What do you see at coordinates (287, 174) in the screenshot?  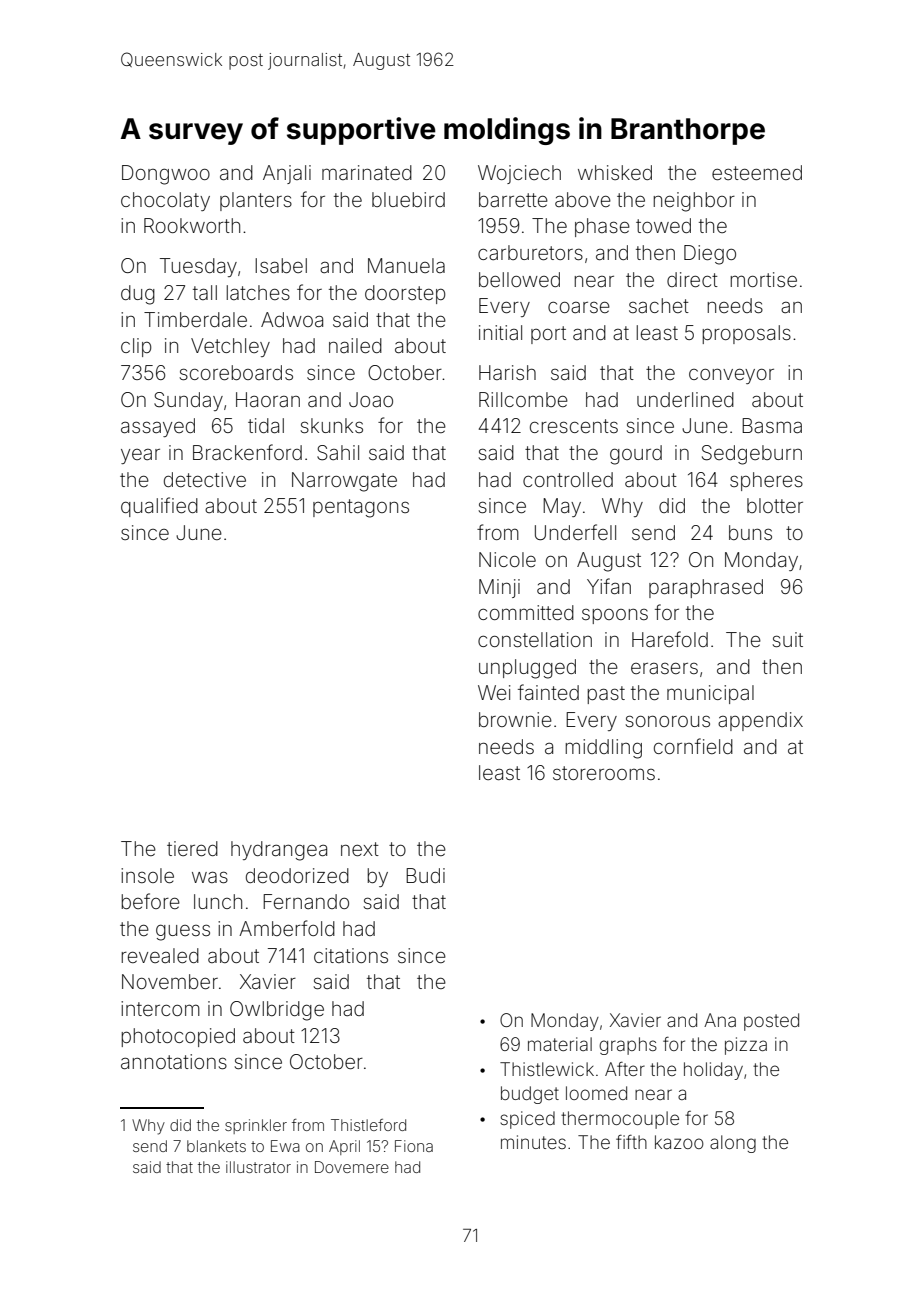 I see `Anjali` at bounding box center [287, 174].
